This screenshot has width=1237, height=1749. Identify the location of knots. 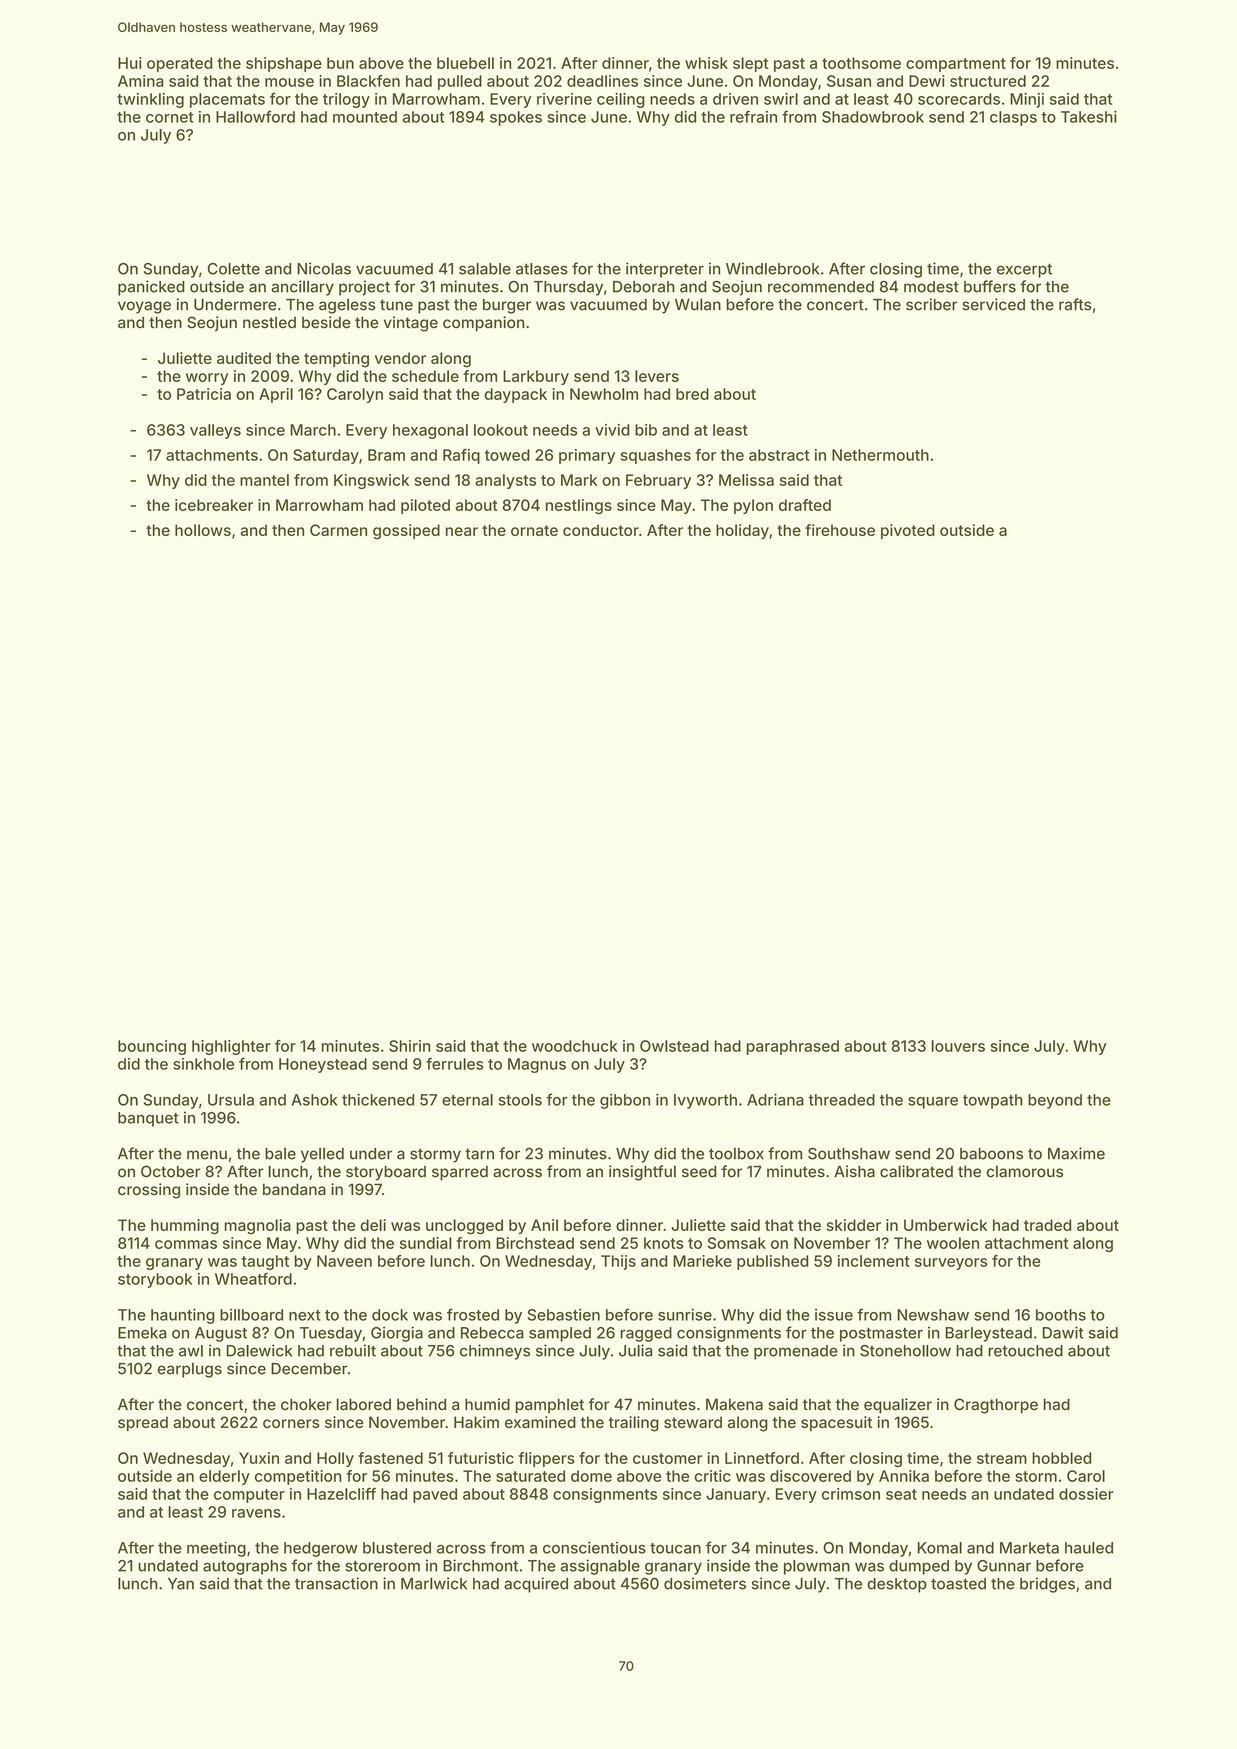
(664, 1243).
